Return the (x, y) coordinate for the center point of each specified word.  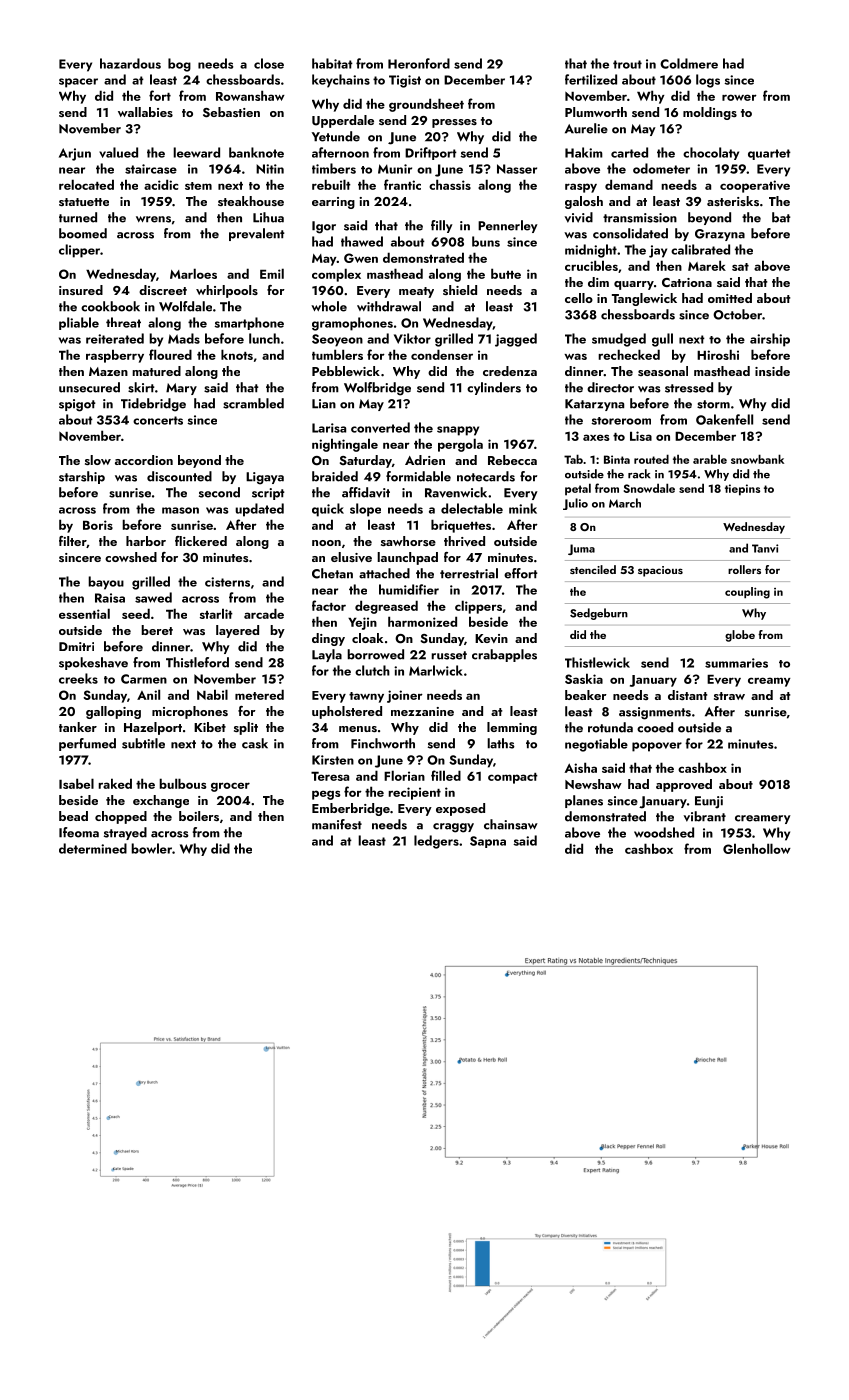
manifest (337, 824)
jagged (516, 340)
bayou (106, 583)
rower (739, 97)
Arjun (75, 154)
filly (442, 226)
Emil (272, 273)
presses (454, 123)
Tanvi (765, 548)
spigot (77, 405)
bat (781, 217)
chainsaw (511, 824)
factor (329, 605)
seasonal (663, 371)
